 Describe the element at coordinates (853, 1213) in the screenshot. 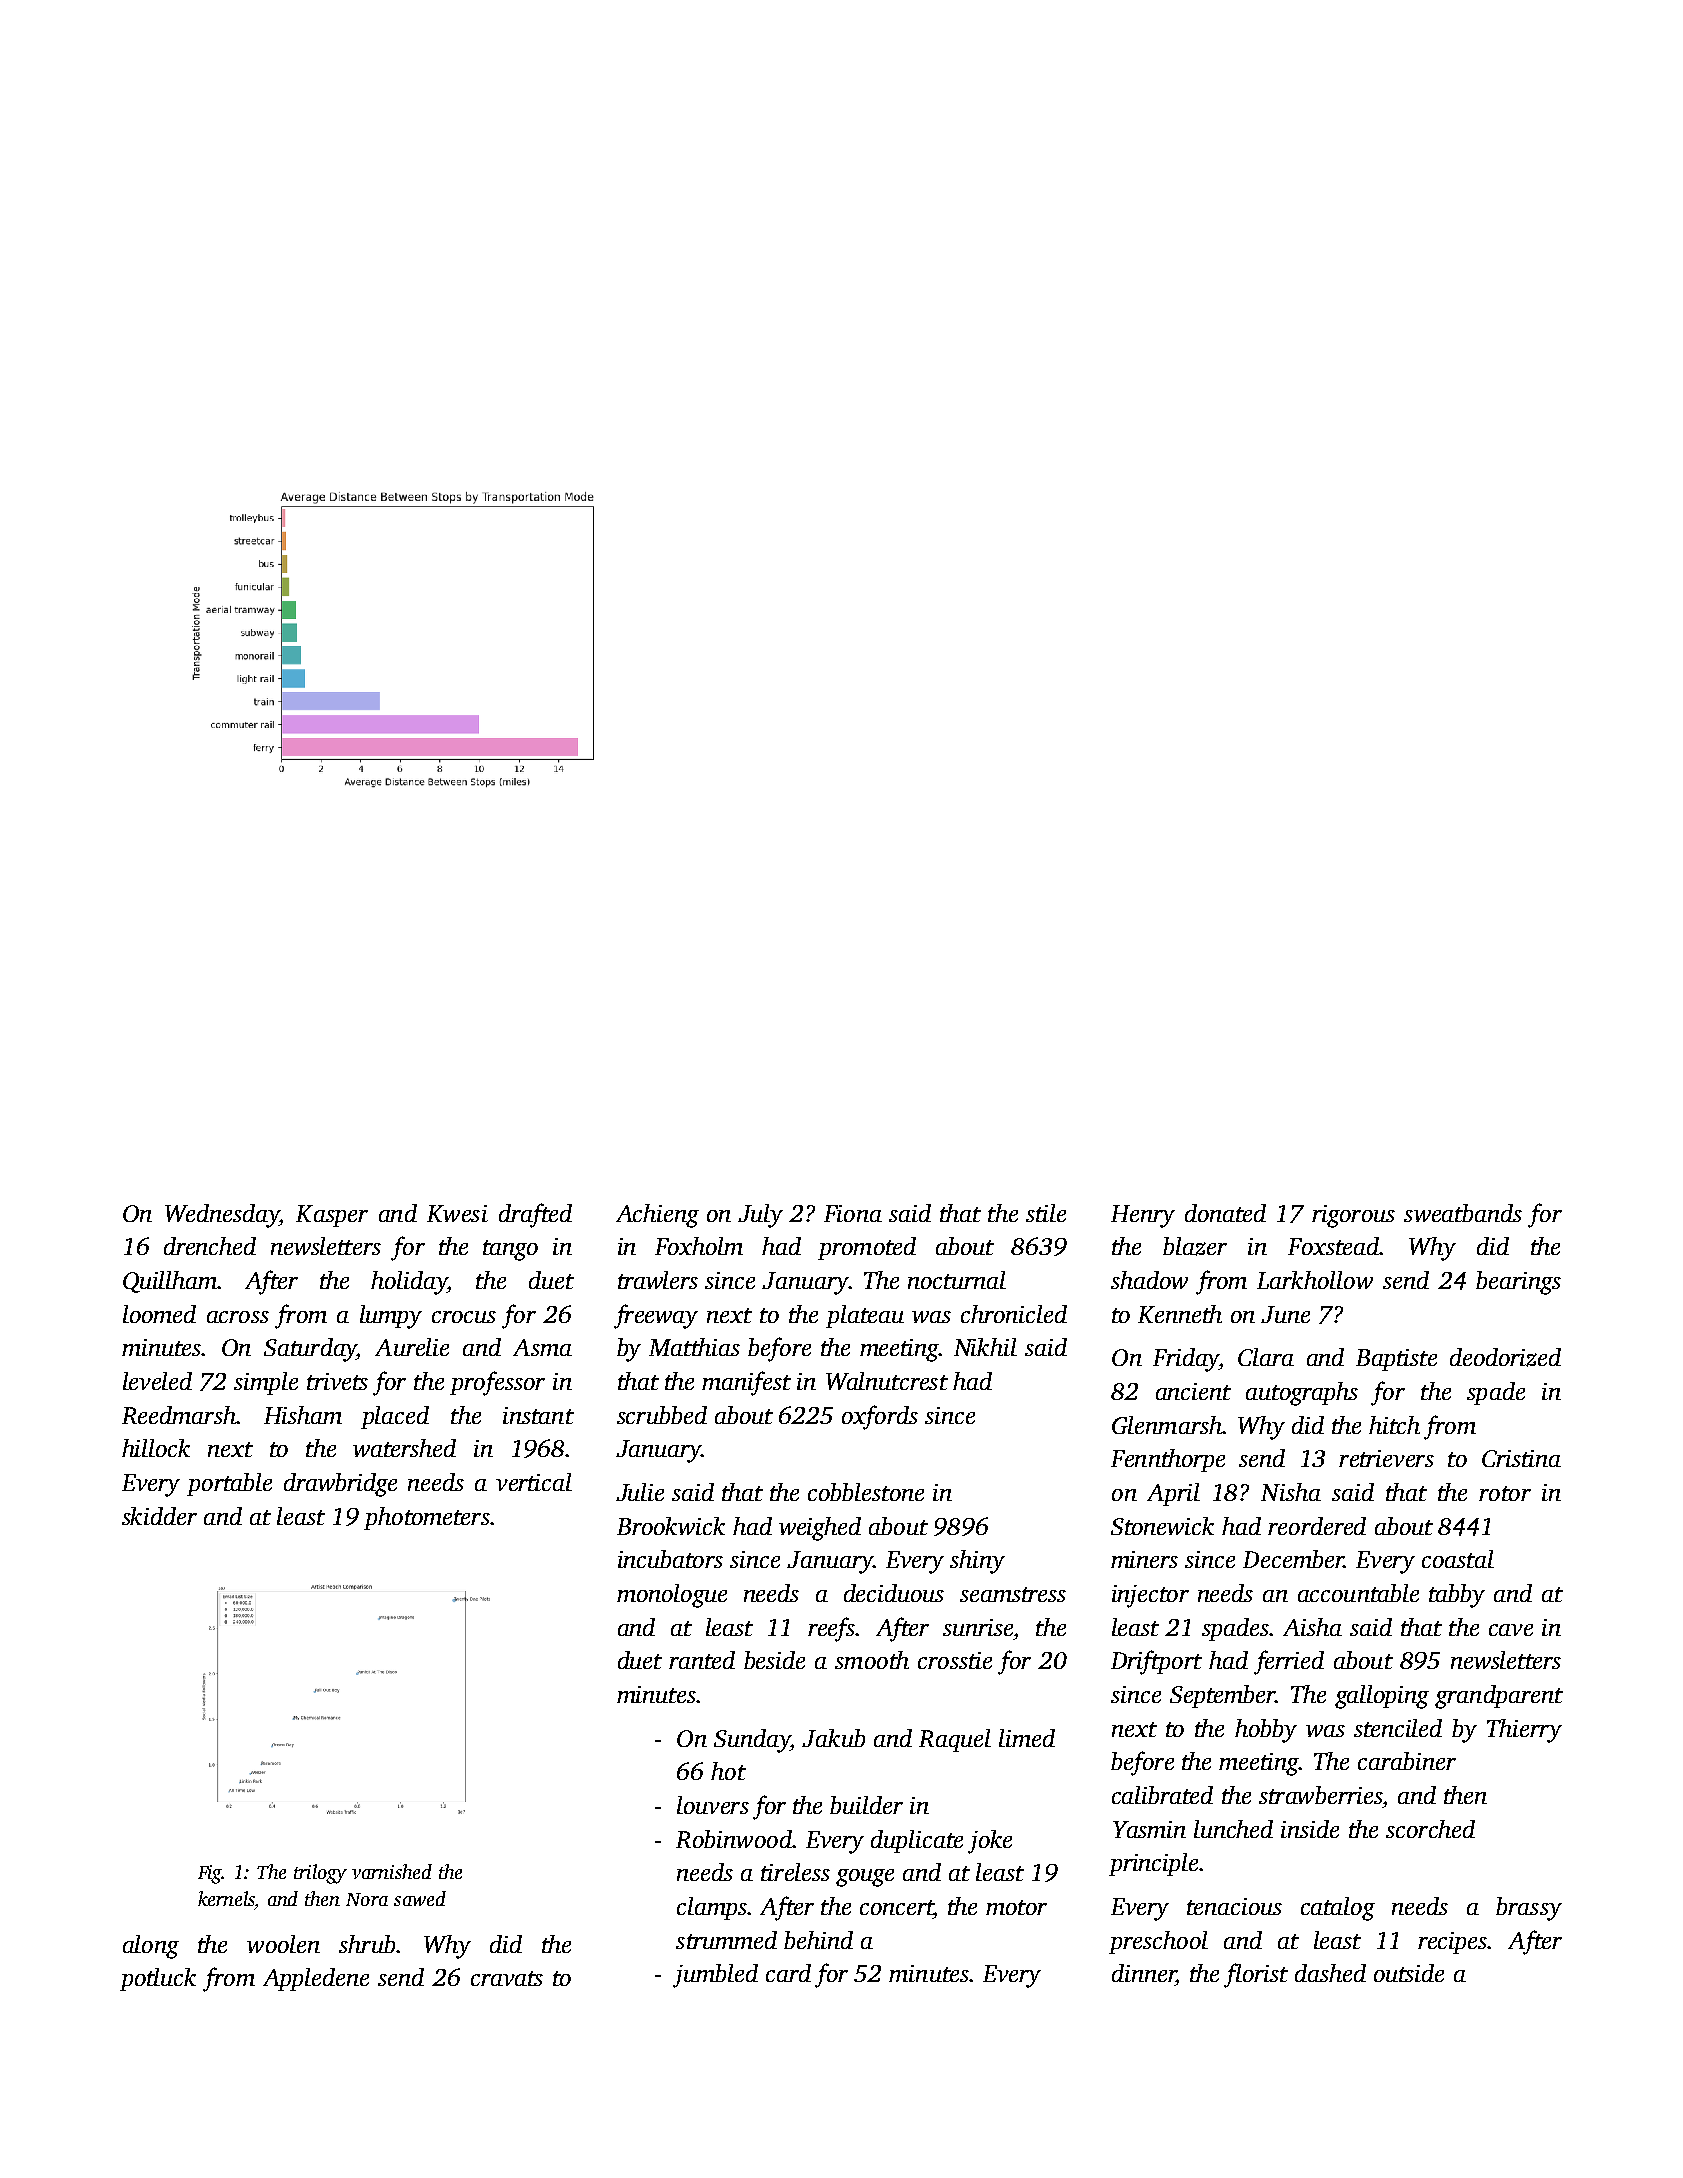

I see `Fiona` at that location.
